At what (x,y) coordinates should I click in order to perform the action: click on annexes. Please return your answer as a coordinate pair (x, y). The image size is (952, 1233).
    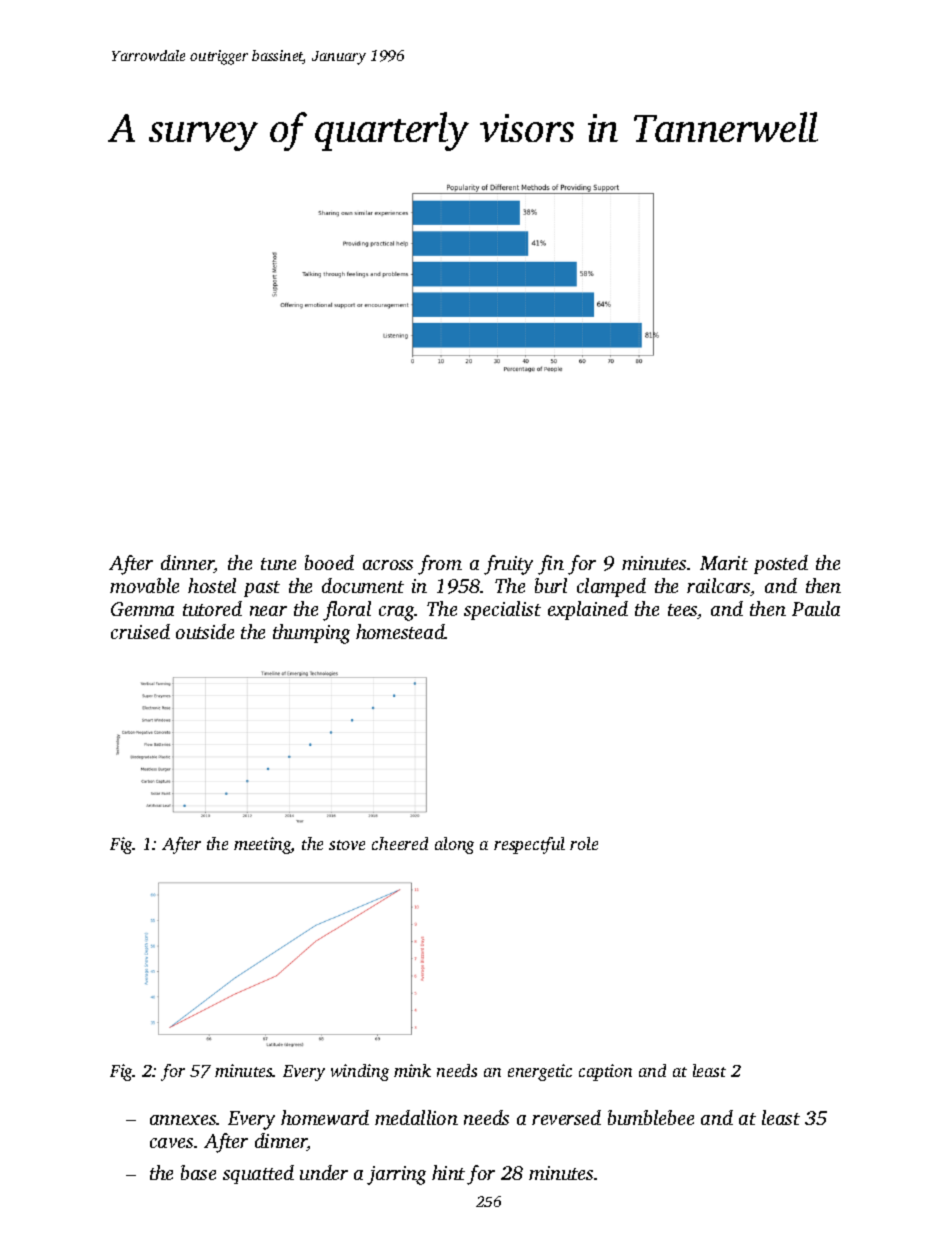
    Looking at the image, I should click on (183, 1120).
